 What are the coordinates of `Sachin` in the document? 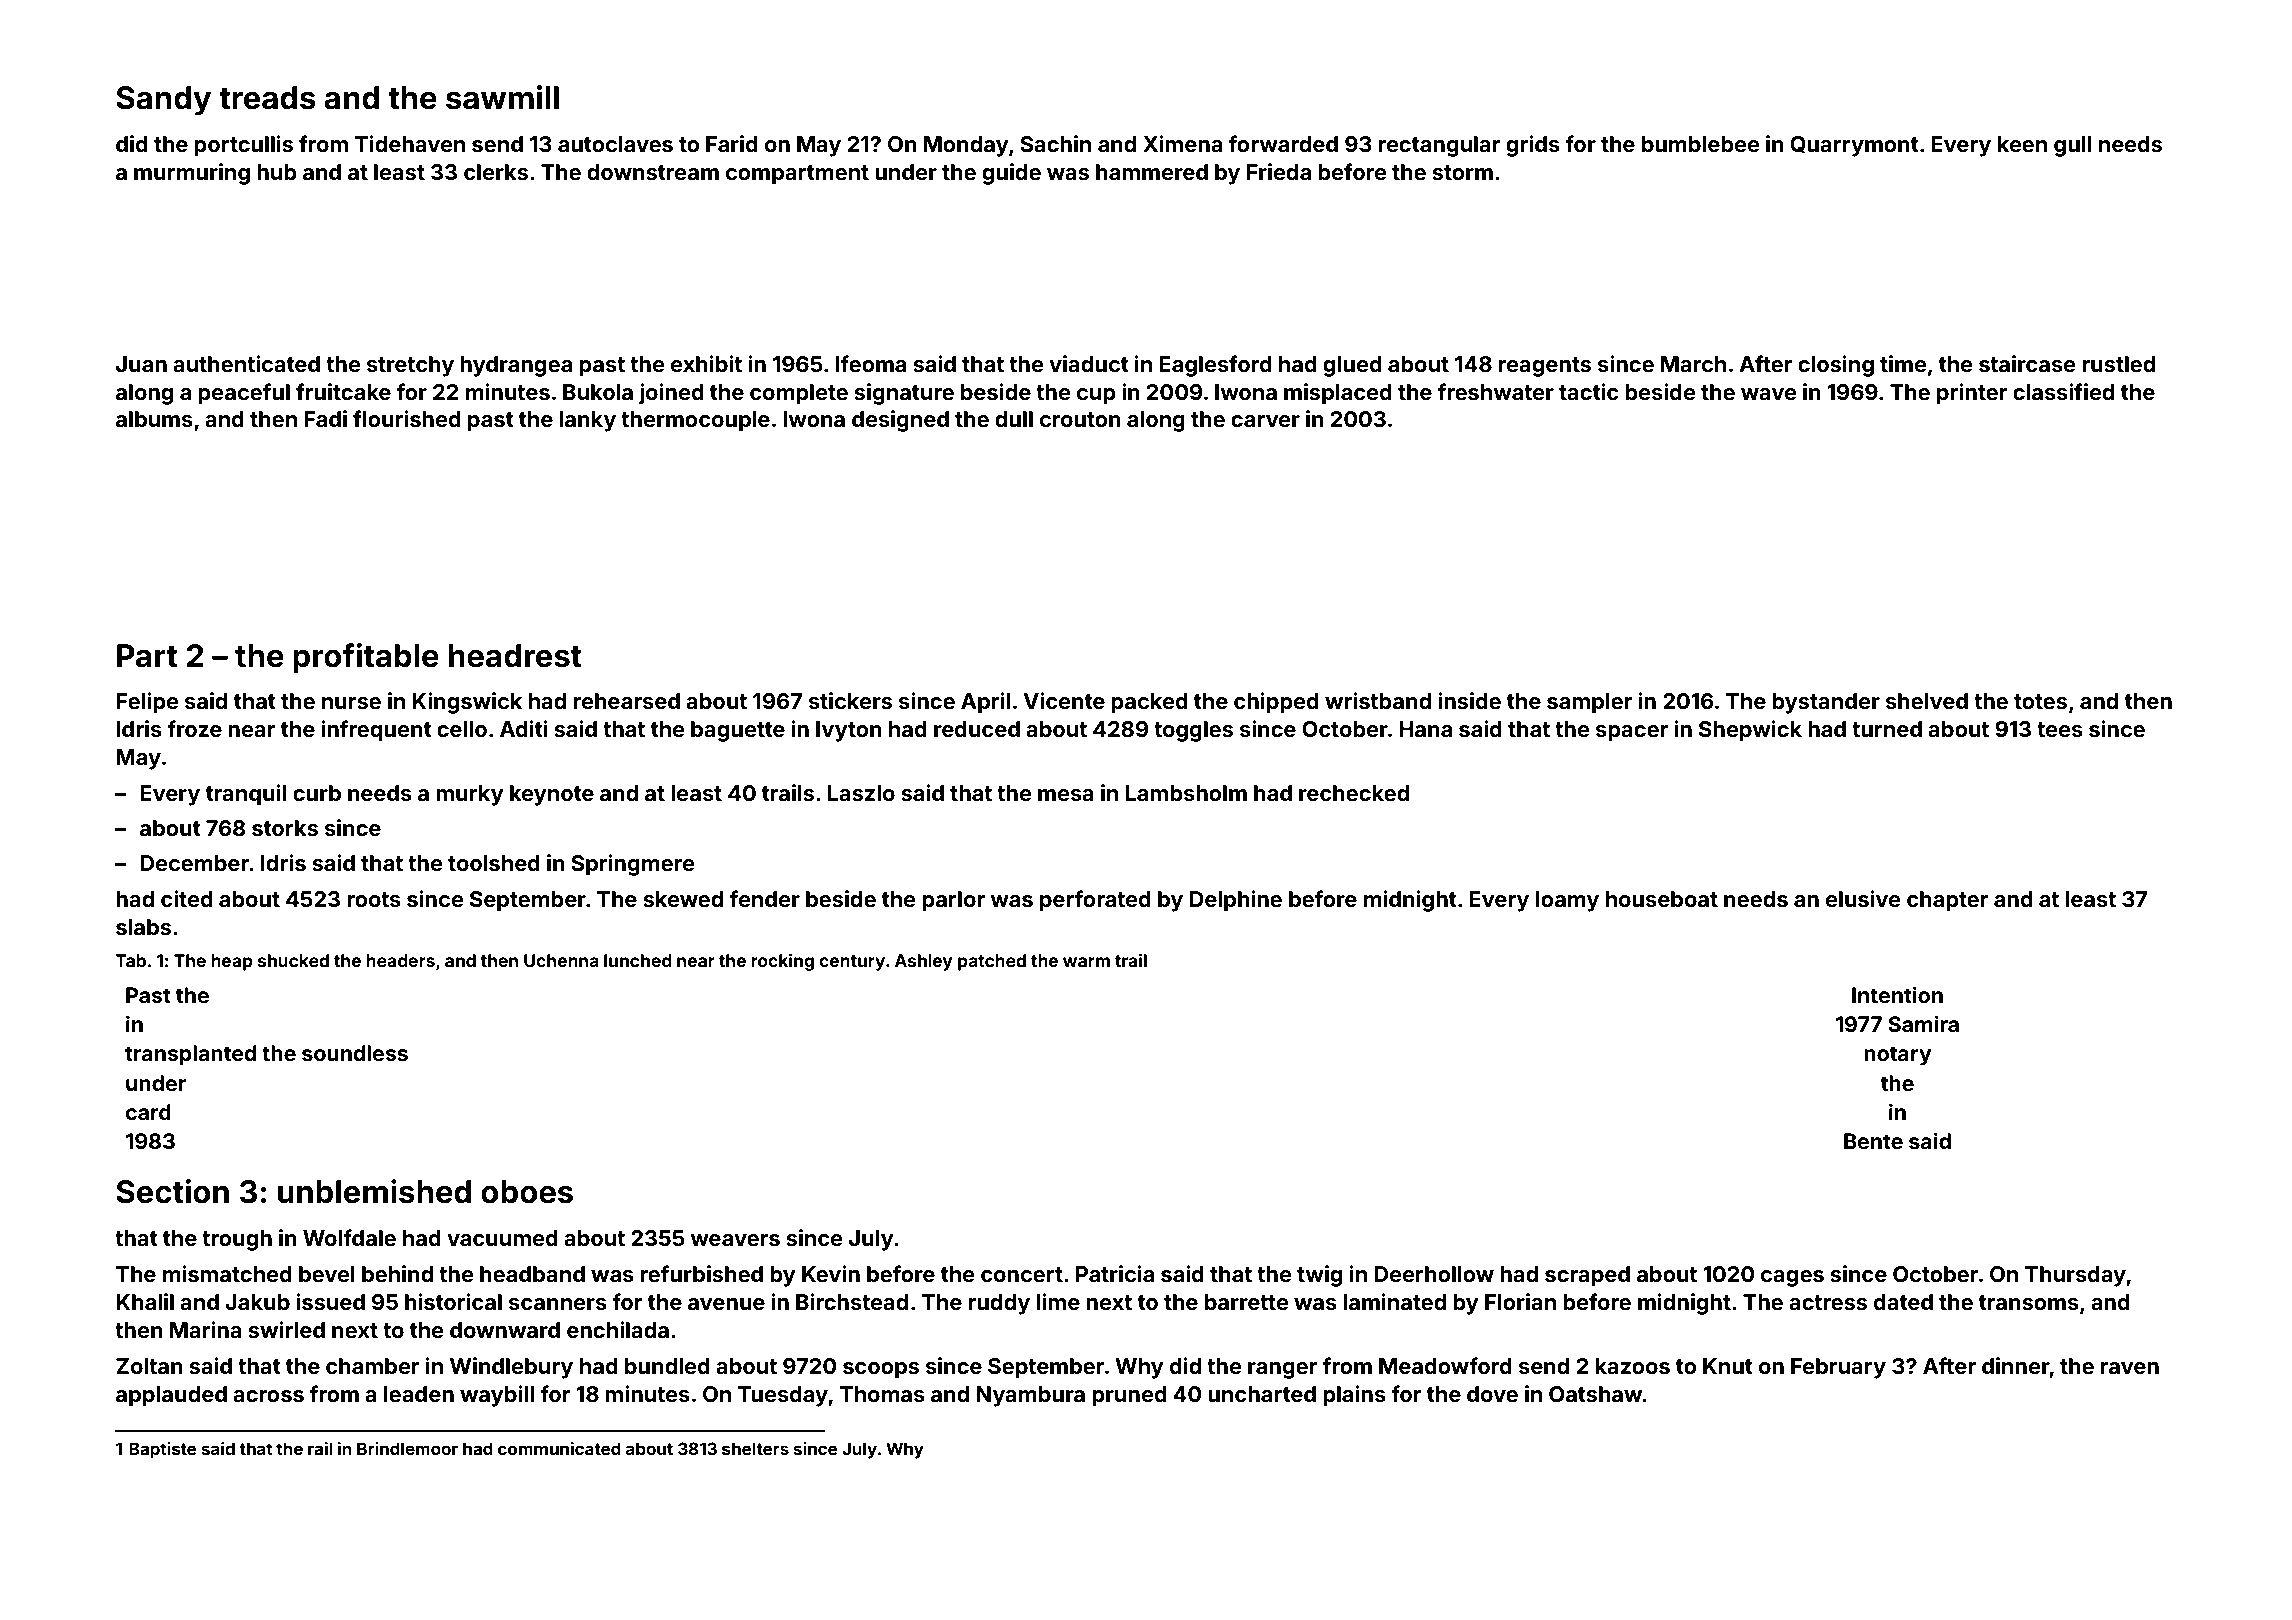 It's located at (1055, 143).
